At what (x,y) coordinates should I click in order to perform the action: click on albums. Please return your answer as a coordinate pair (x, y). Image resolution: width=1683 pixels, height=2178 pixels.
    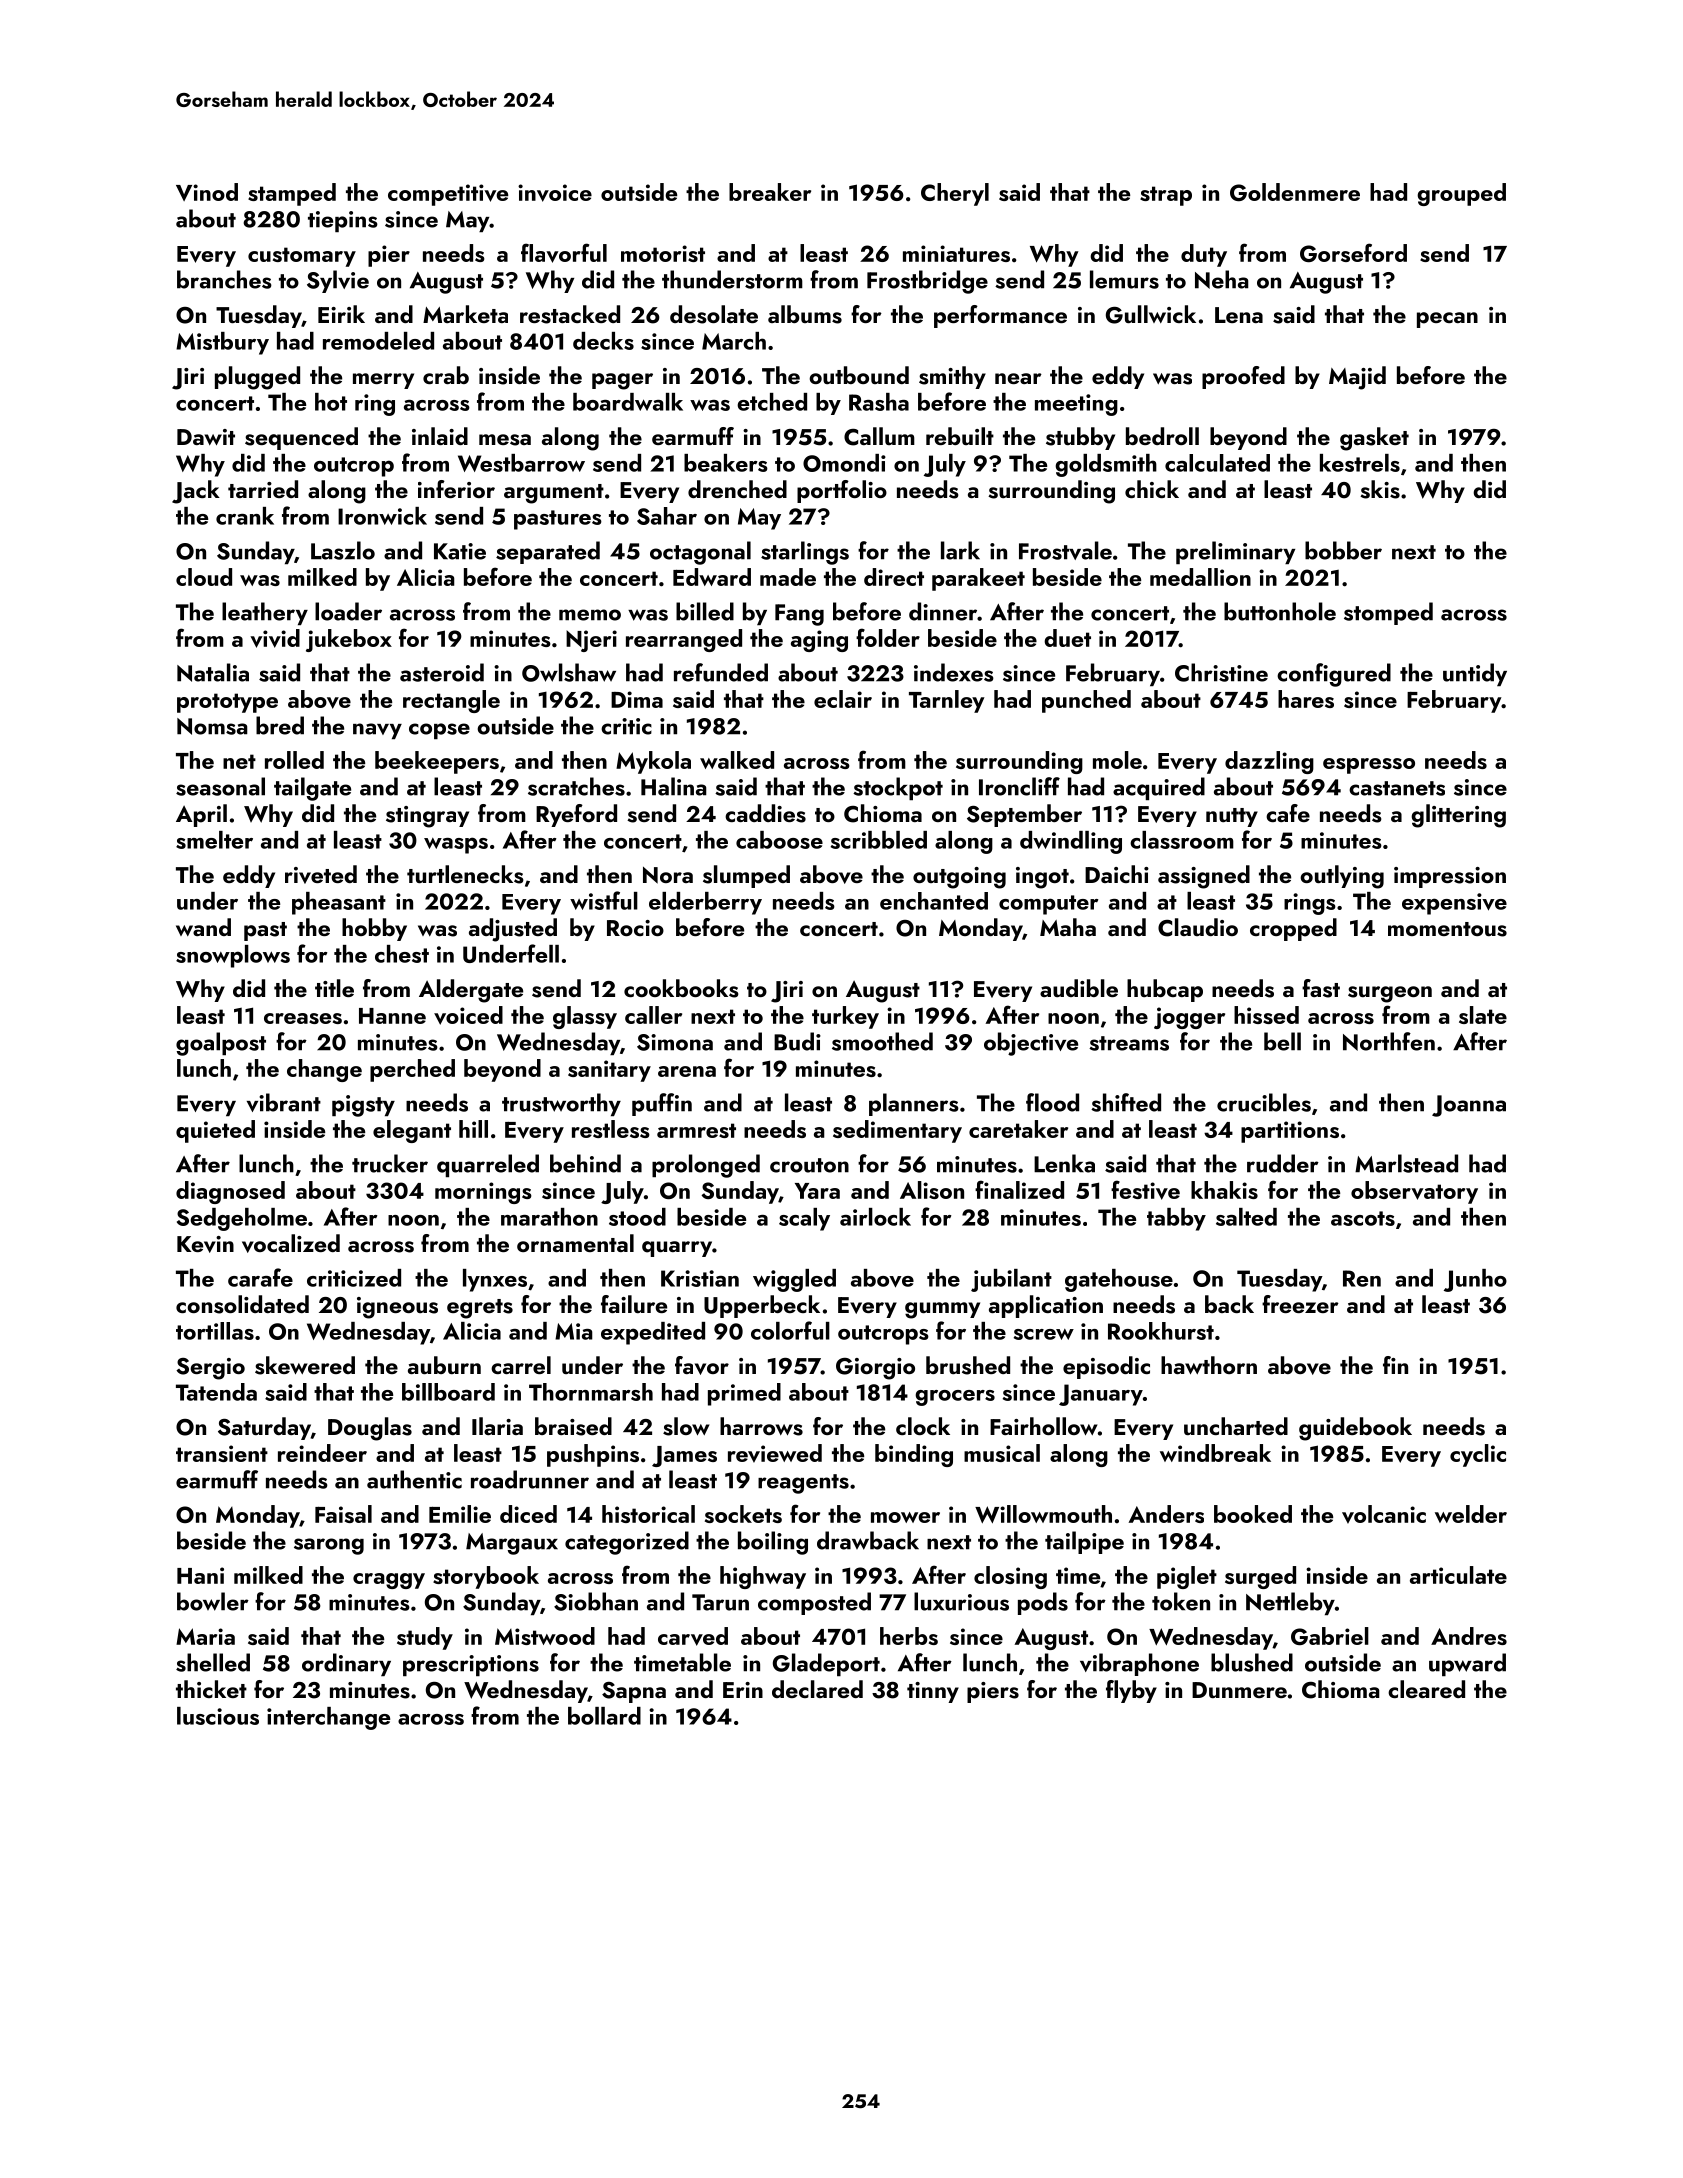
    Looking at the image, I should click on (805, 314).
